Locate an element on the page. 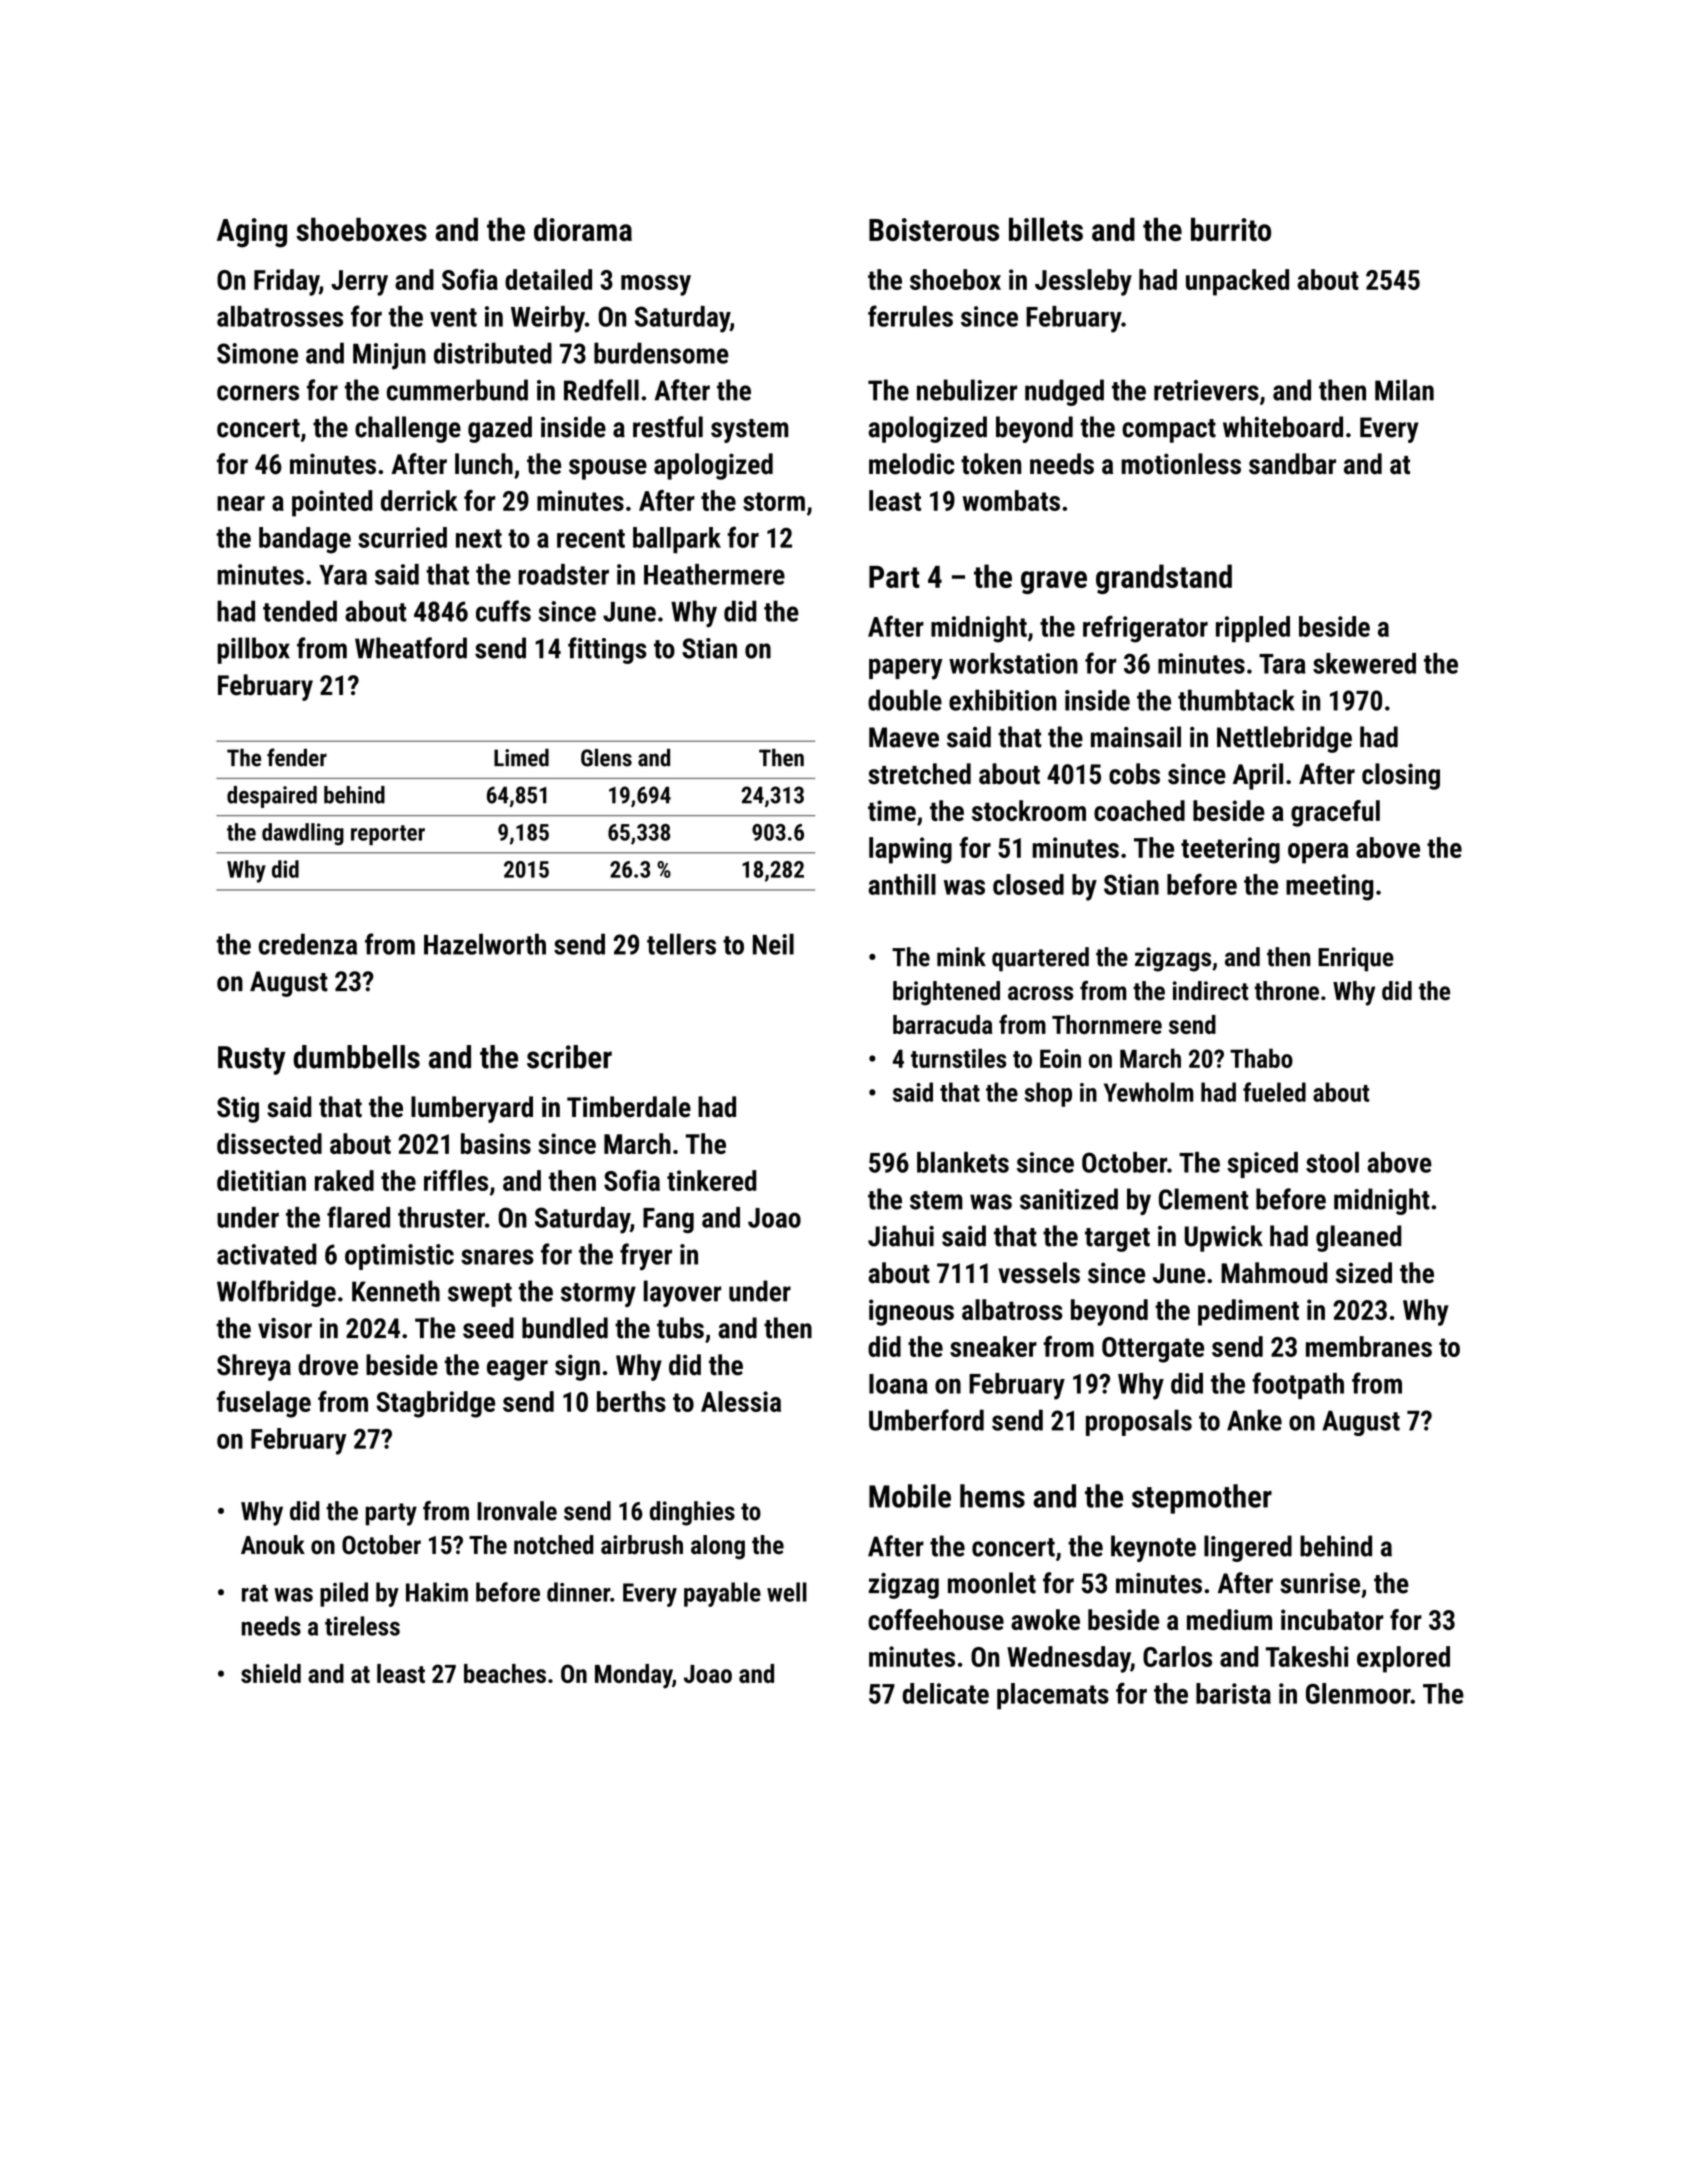  ballpark is located at coordinates (677, 540).
